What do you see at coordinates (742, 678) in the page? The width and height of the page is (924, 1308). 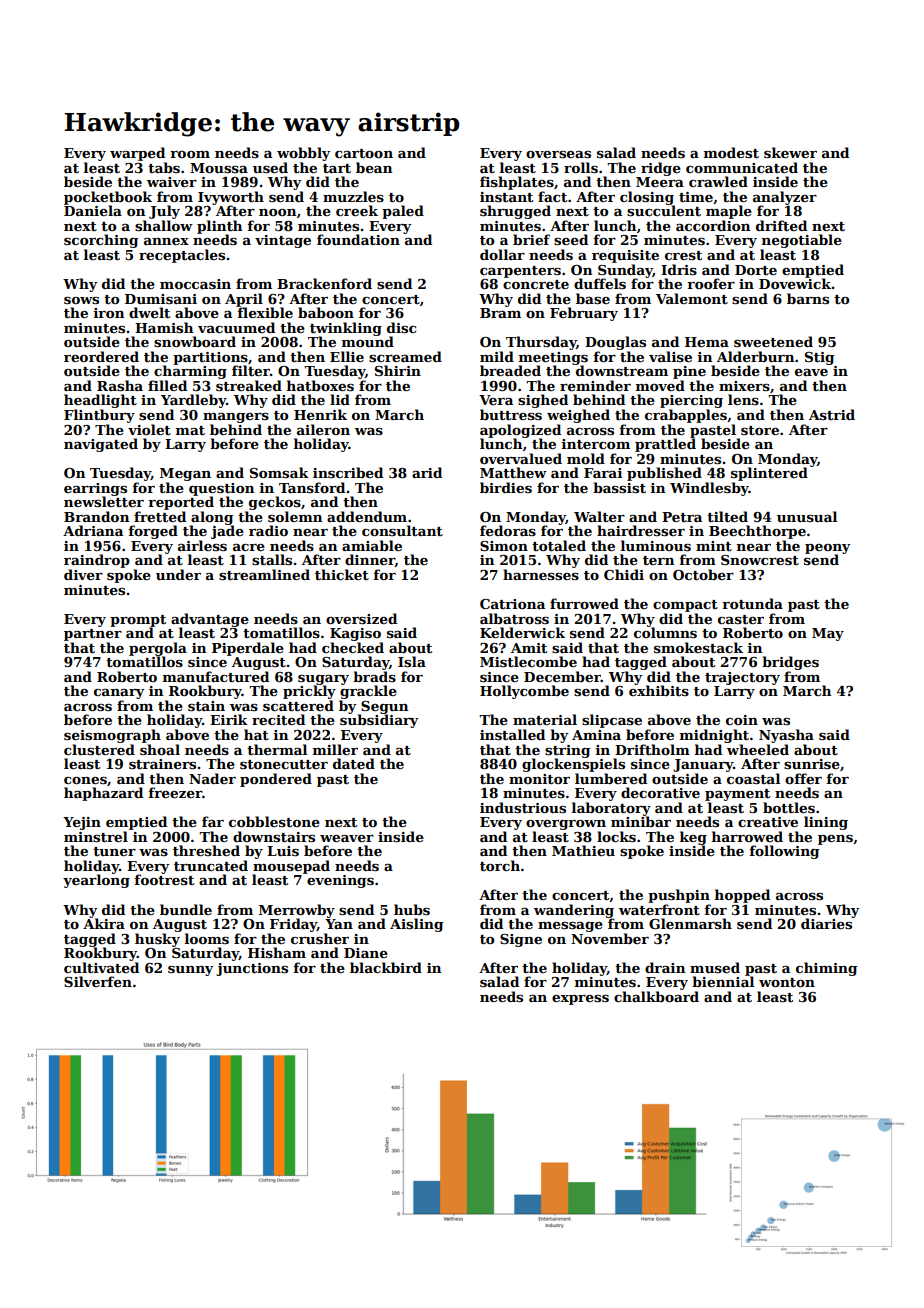 I see `trajectory` at bounding box center [742, 678].
